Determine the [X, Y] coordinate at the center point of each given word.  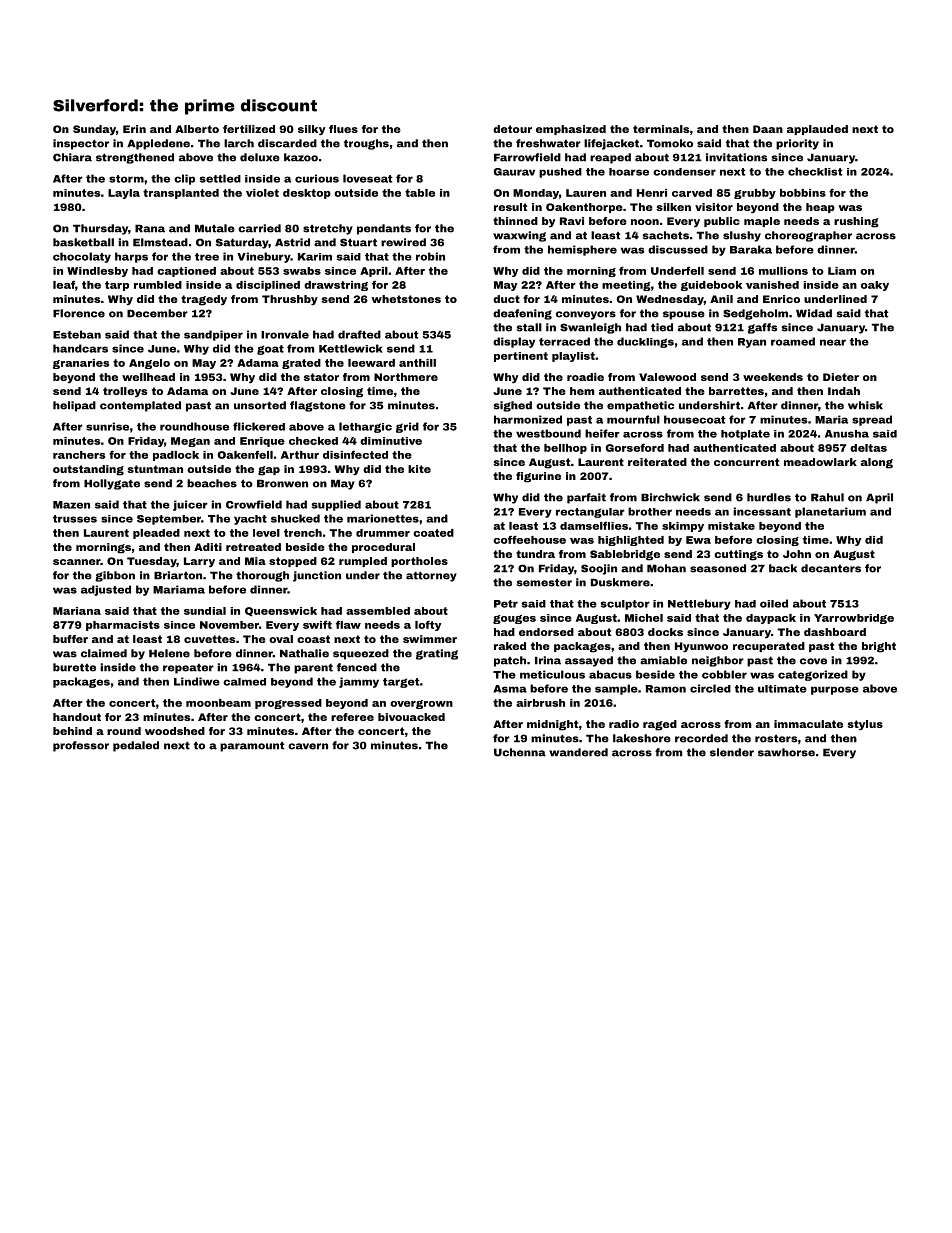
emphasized [571, 130]
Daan [768, 129]
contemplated [140, 406]
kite [419, 469]
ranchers [79, 455]
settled [220, 178]
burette [74, 667]
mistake [731, 526]
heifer [602, 433]
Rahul [827, 497]
